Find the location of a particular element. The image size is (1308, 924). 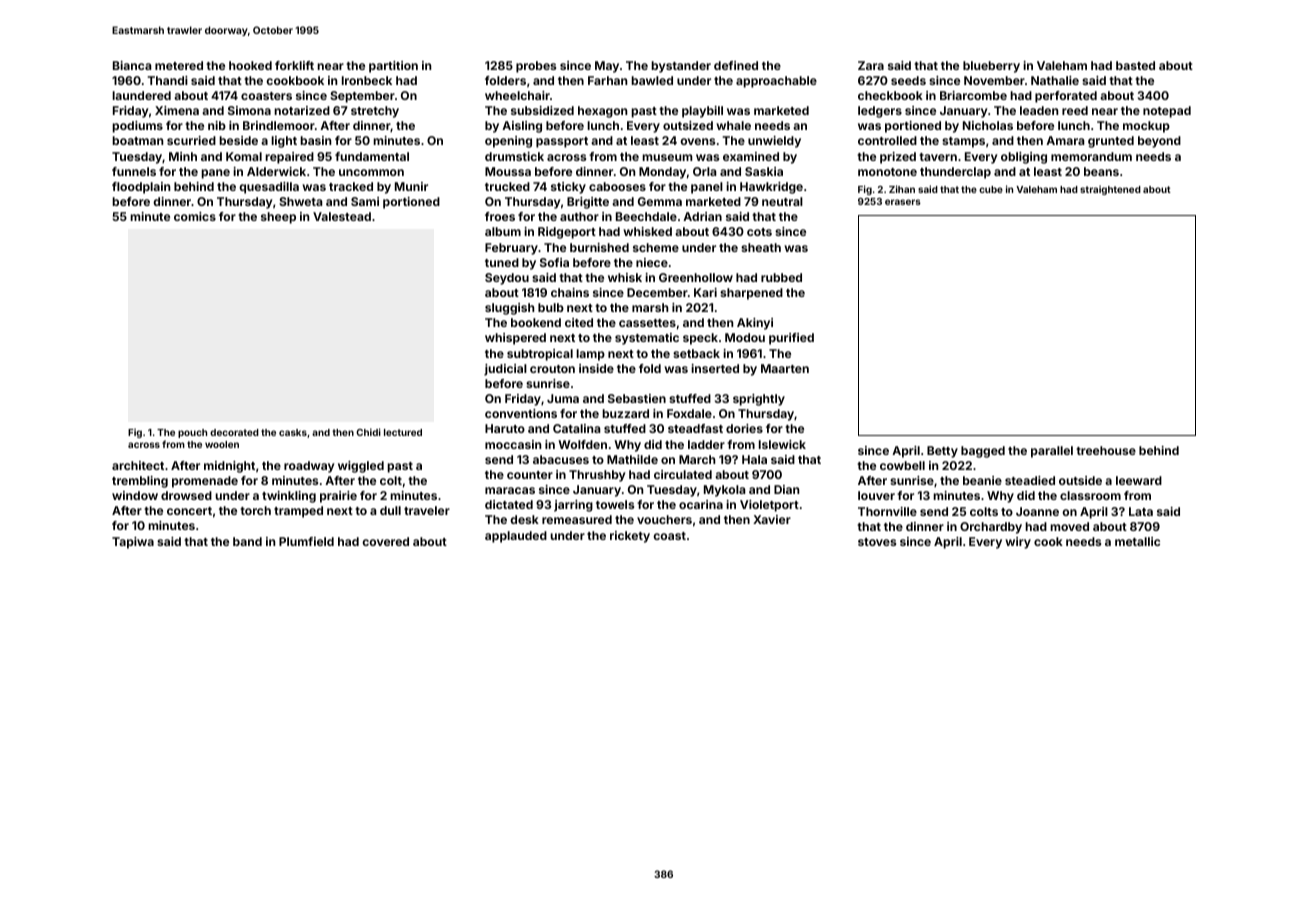

erasers is located at coordinates (903, 202).
